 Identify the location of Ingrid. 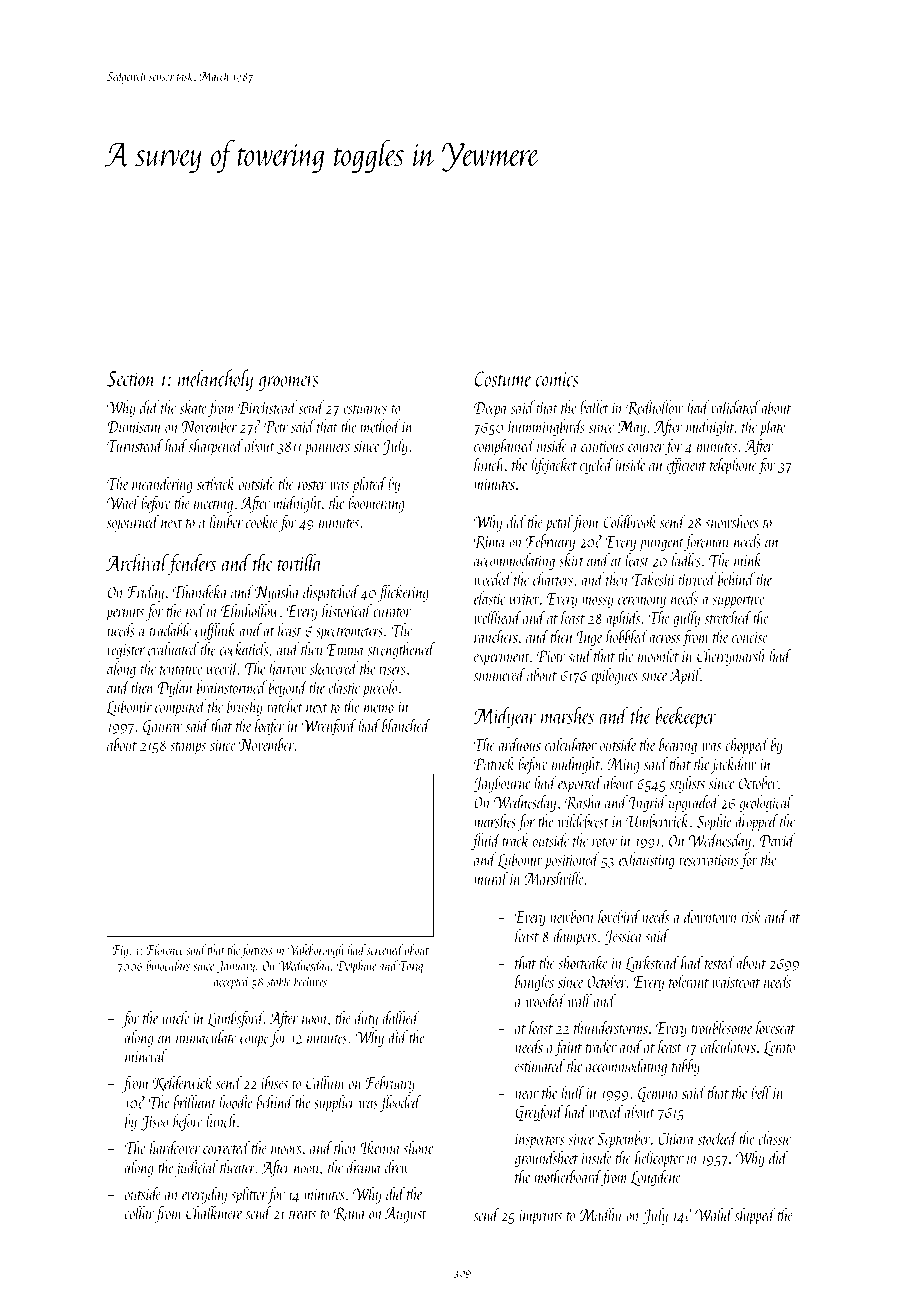
(648, 803).
